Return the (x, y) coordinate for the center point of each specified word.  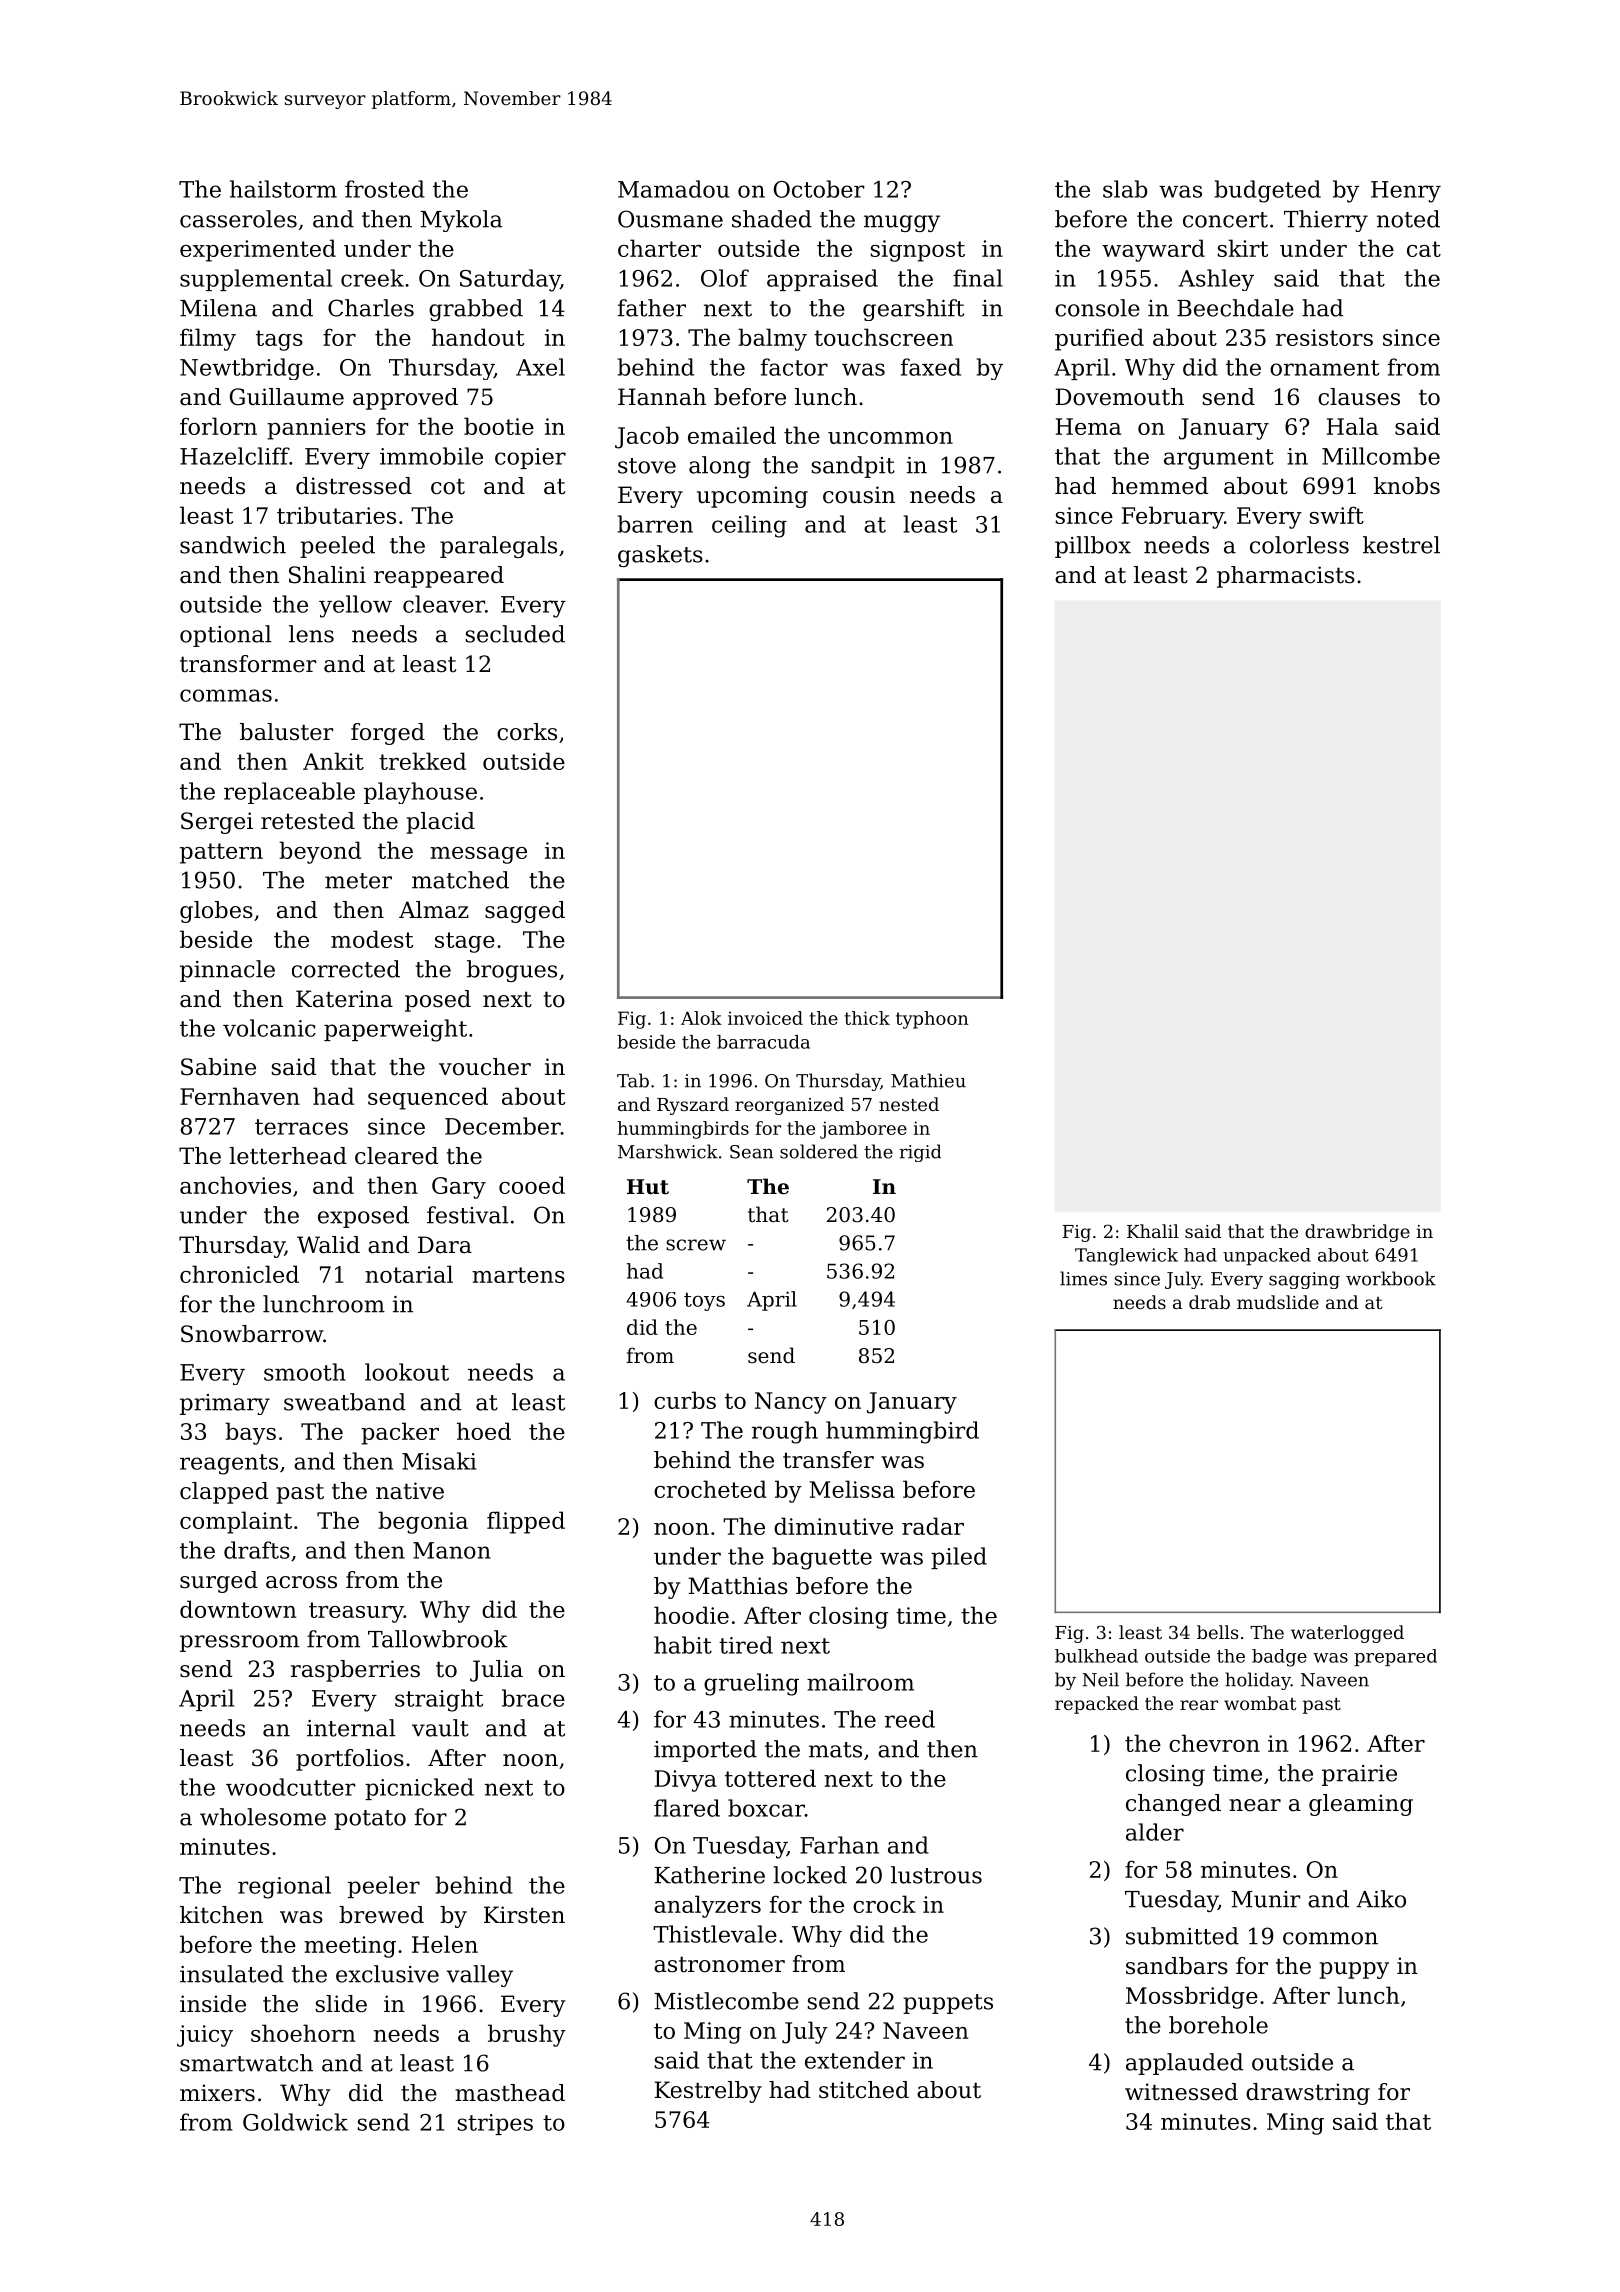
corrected (346, 969)
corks (527, 732)
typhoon (932, 1020)
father (652, 308)
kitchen (221, 1915)
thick (867, 1018)
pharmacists (1286, 577)
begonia (423, 1522)
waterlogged (1347, 1634)
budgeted (1268, 191)
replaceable (289, 793)
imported (705, 1751)
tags (279, 340)
